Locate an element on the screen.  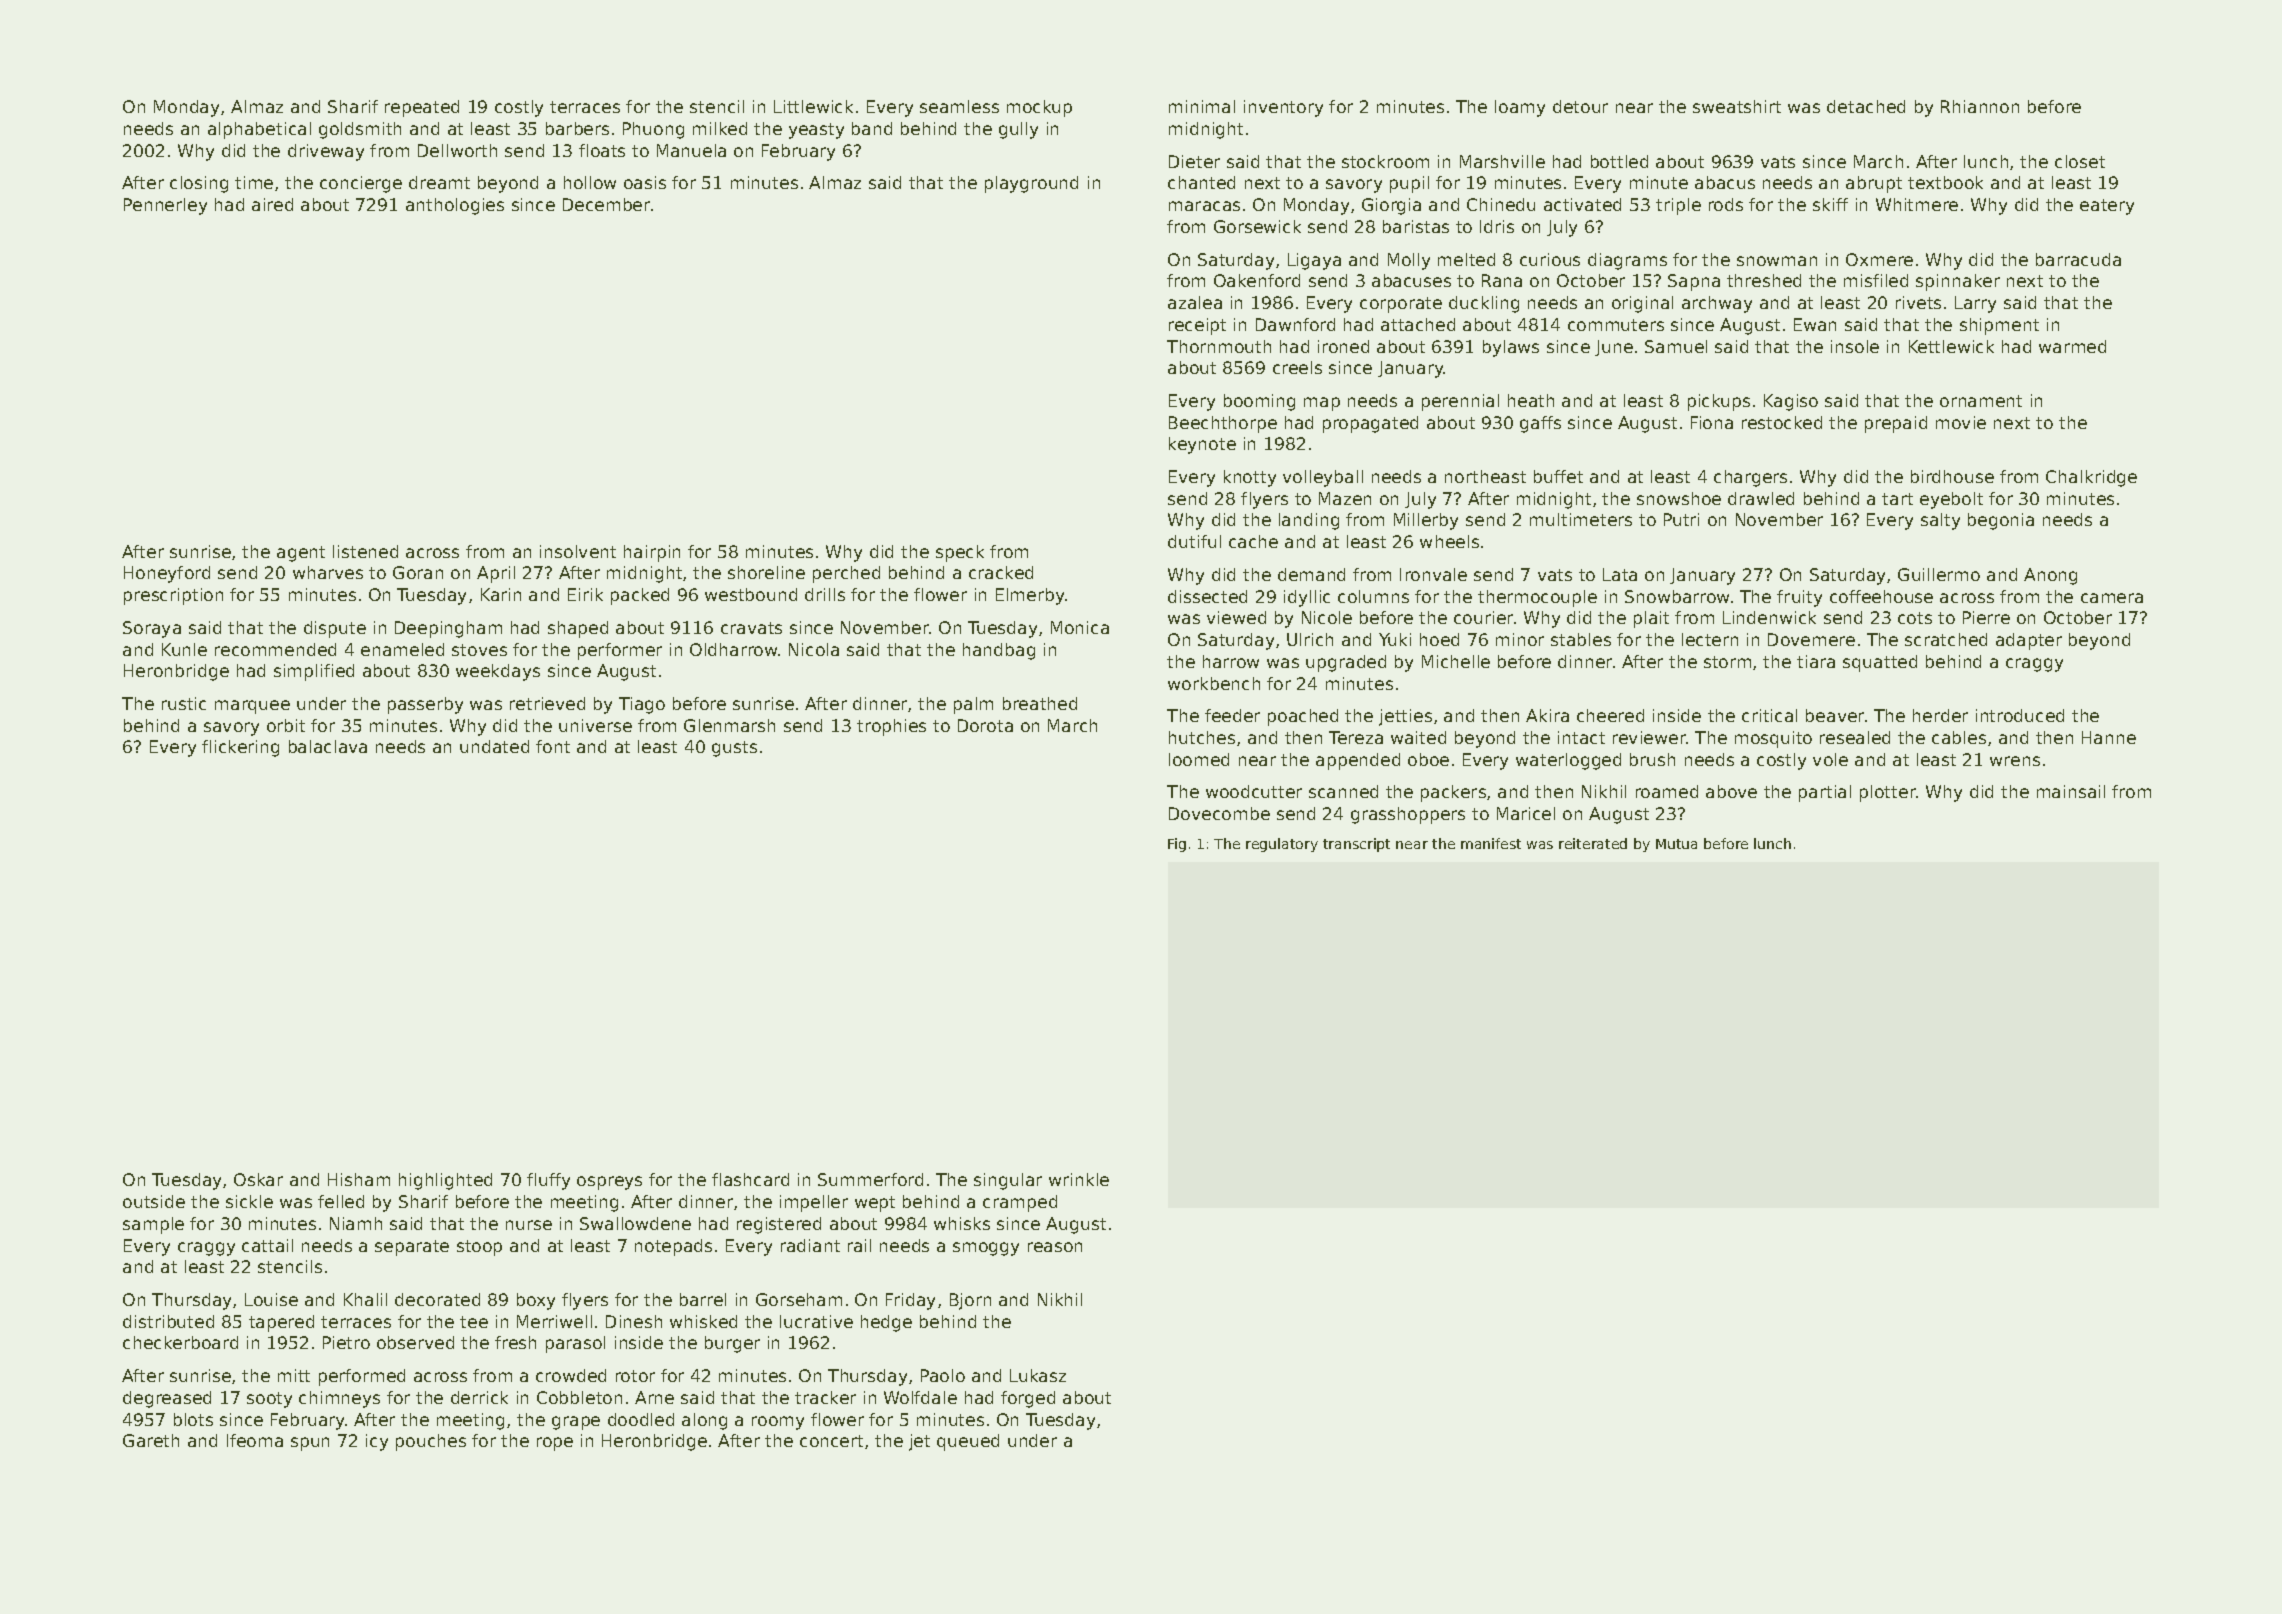
mainsail is located at coordinates (2071, 791).
